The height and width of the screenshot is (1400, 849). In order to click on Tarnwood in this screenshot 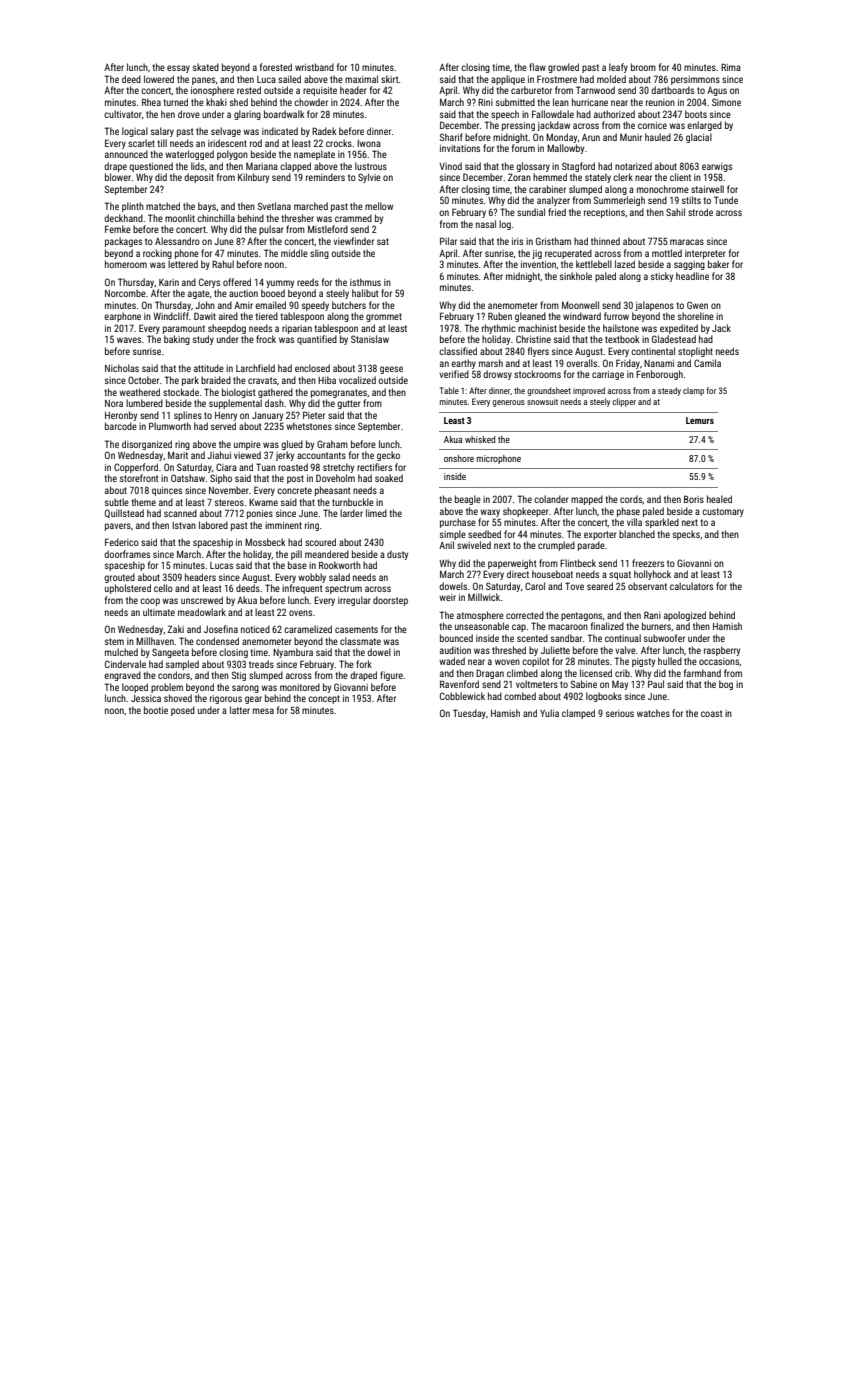, I will do `click(595, 90)`.
